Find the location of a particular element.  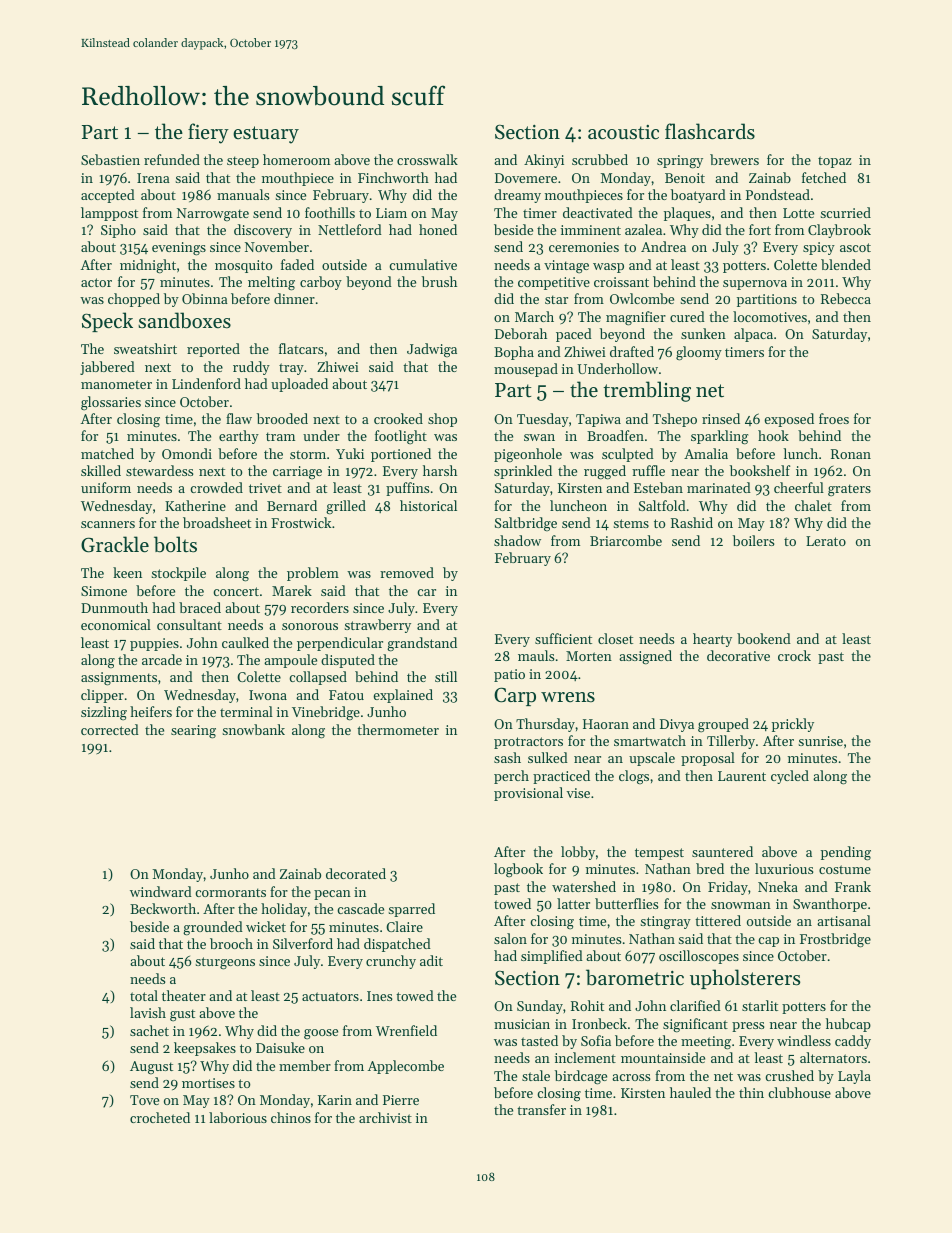

Finchworth is located at coordinates (393, 177).
